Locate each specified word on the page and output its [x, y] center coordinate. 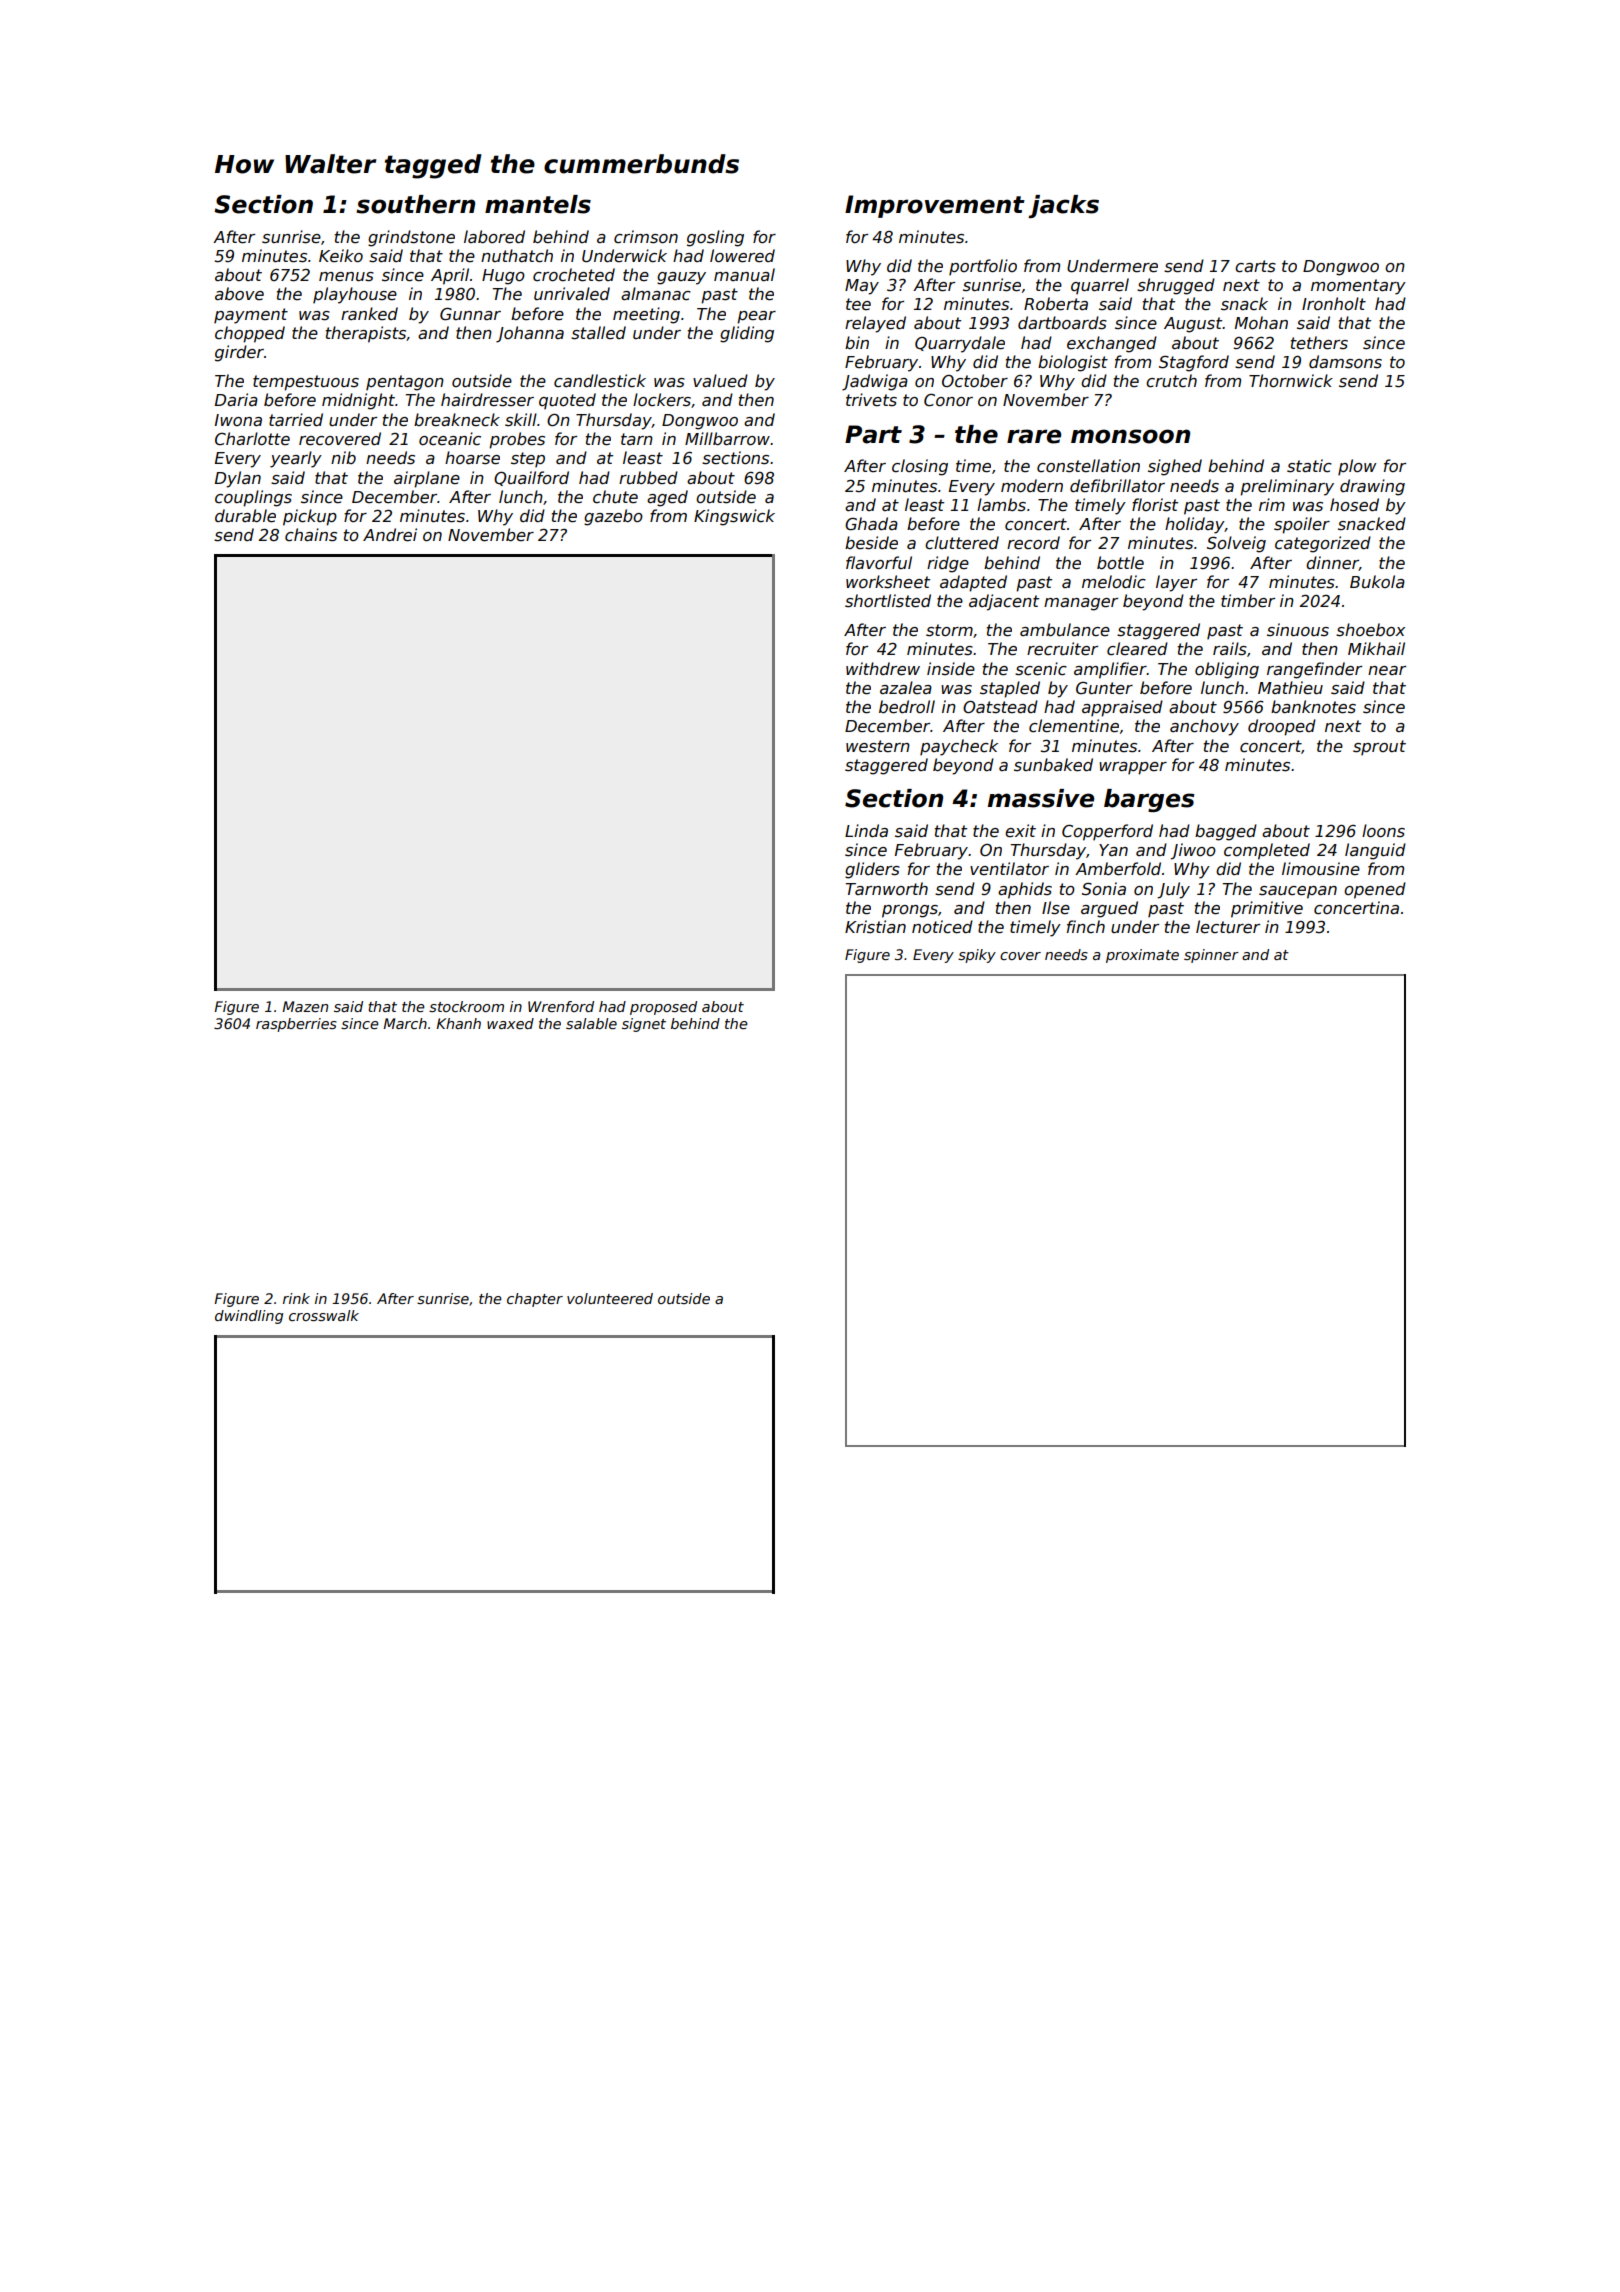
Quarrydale [960, 344]
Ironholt [1334, 303]
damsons [1345, 362]
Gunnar [470, 314]
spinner [1211, 956]
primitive [1267, 909]
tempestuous [306, 383]
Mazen [305, 1006]
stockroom [466, 1006]
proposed [663, 1008]
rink [296, 1298]
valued [720, 381]
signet [644, 1025]
